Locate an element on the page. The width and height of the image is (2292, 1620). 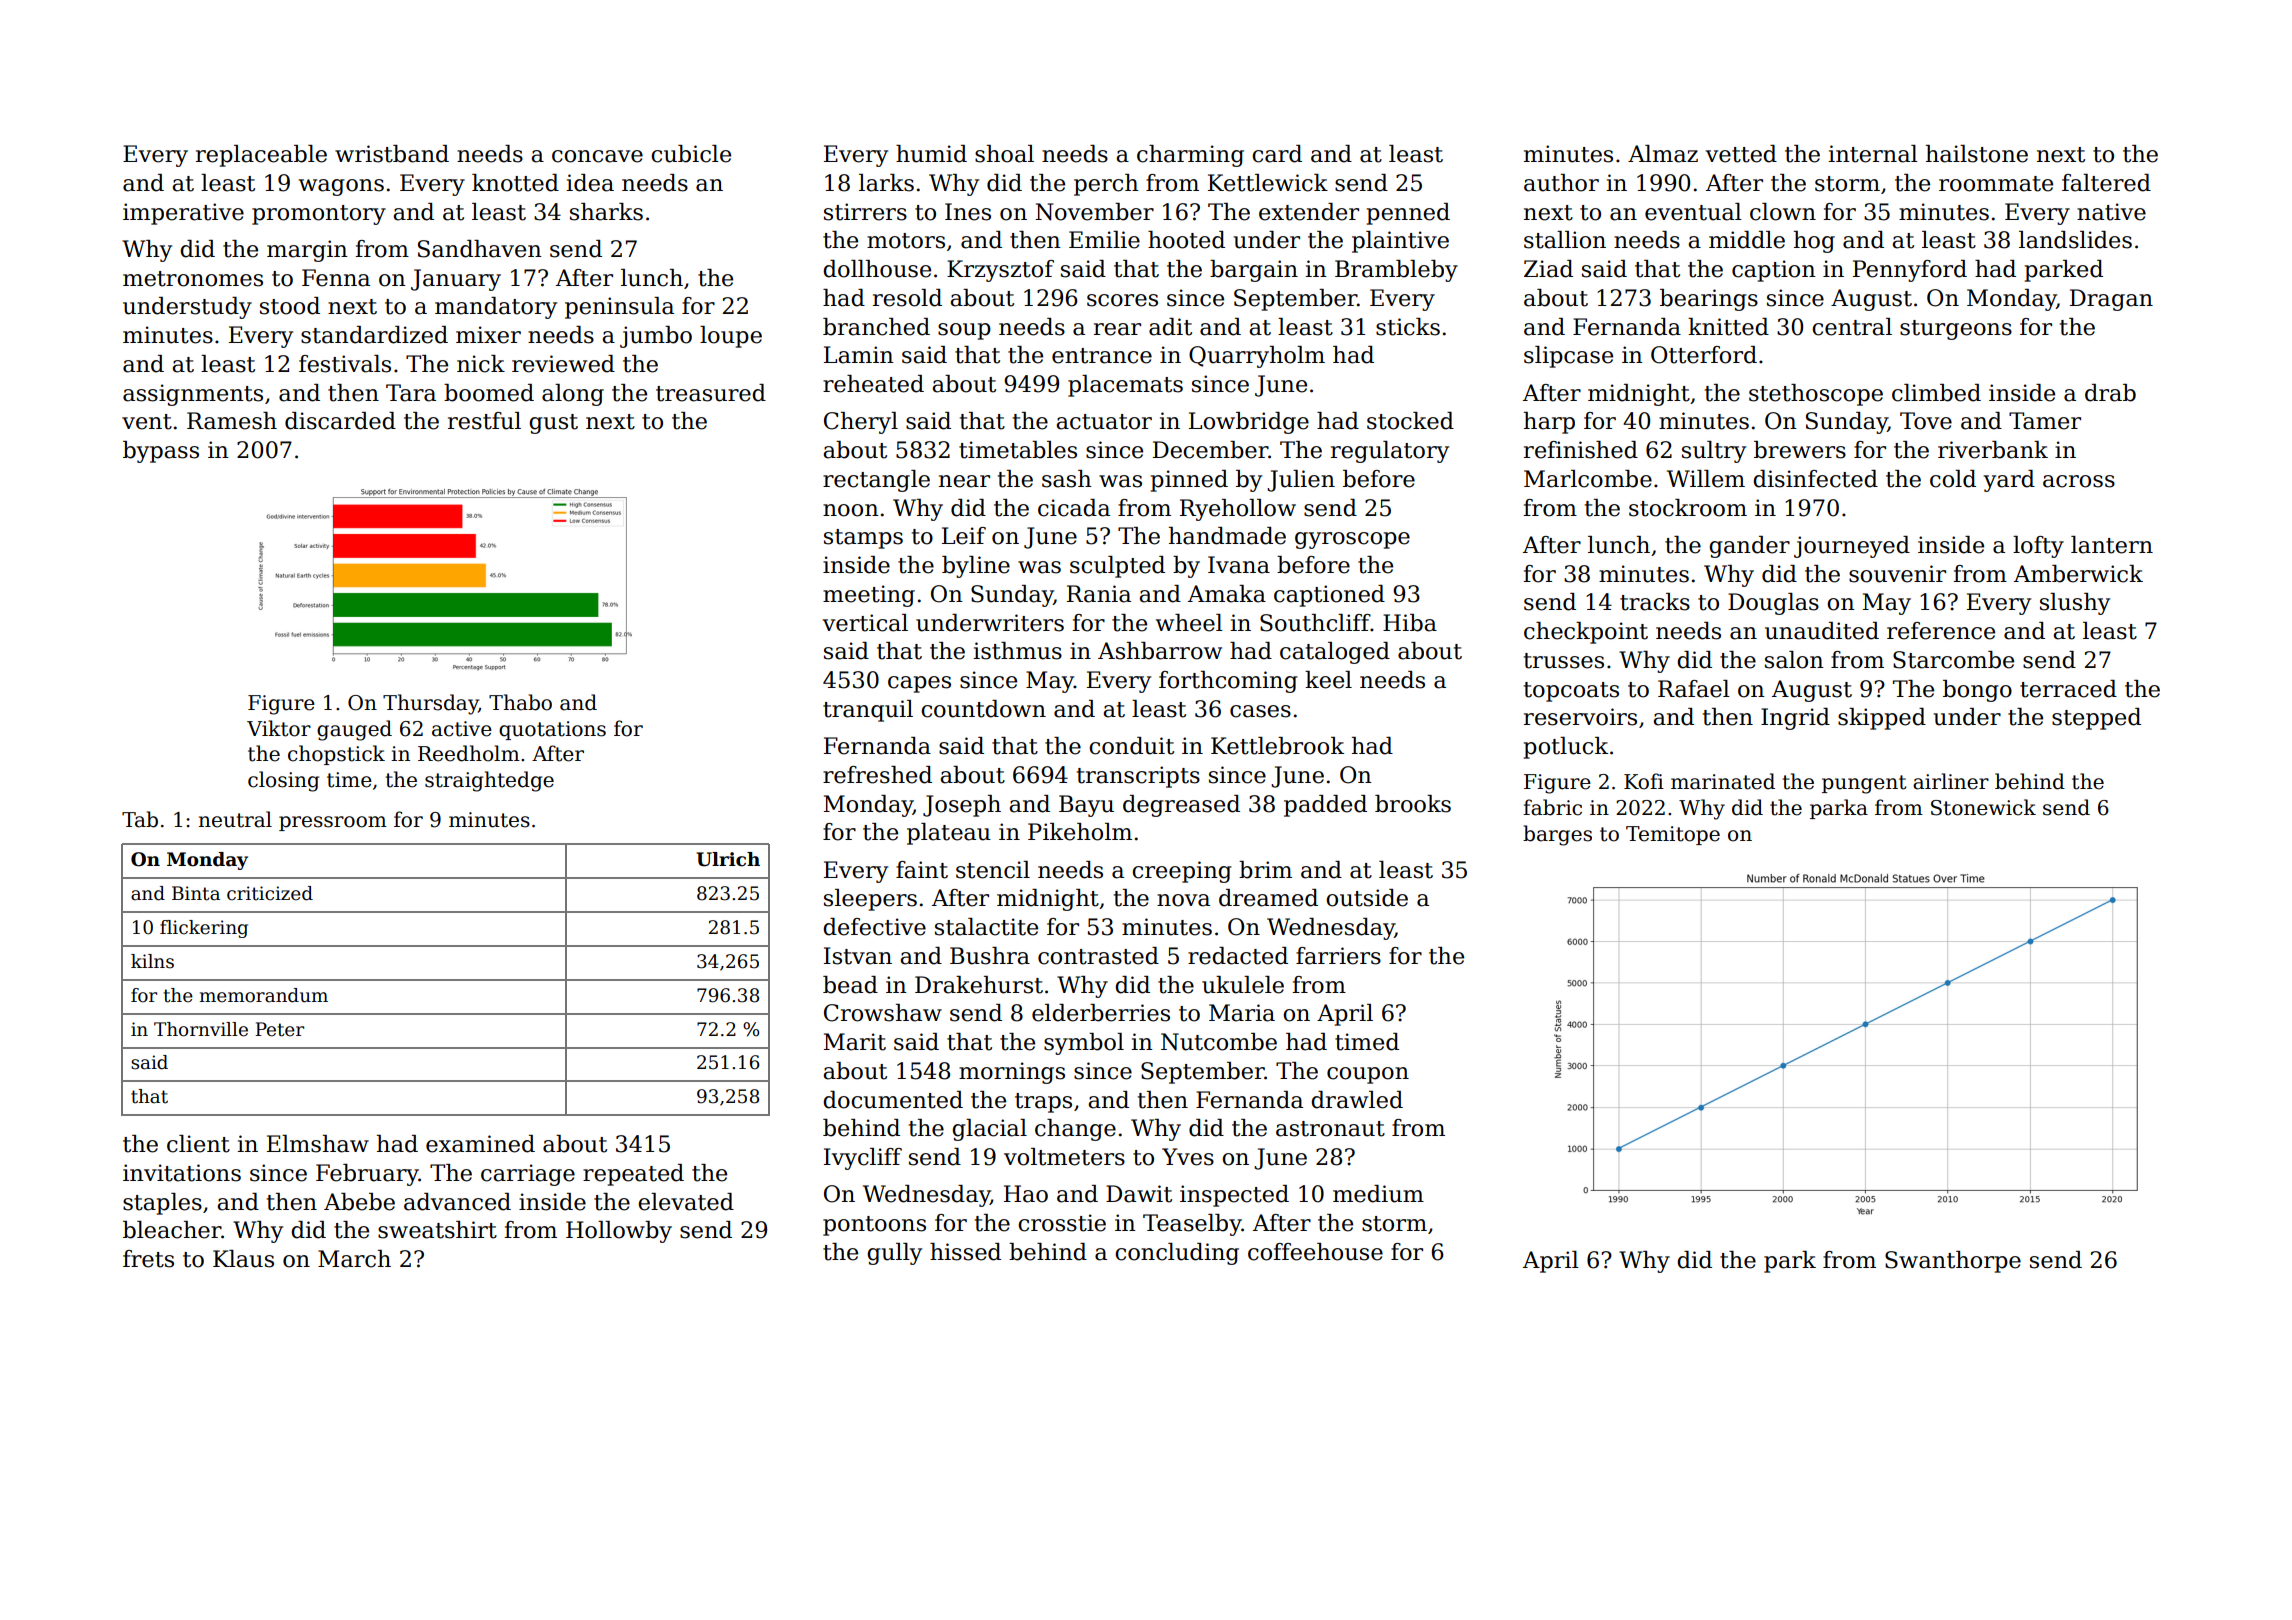
tranquil is located at coordinates (868, 711).
